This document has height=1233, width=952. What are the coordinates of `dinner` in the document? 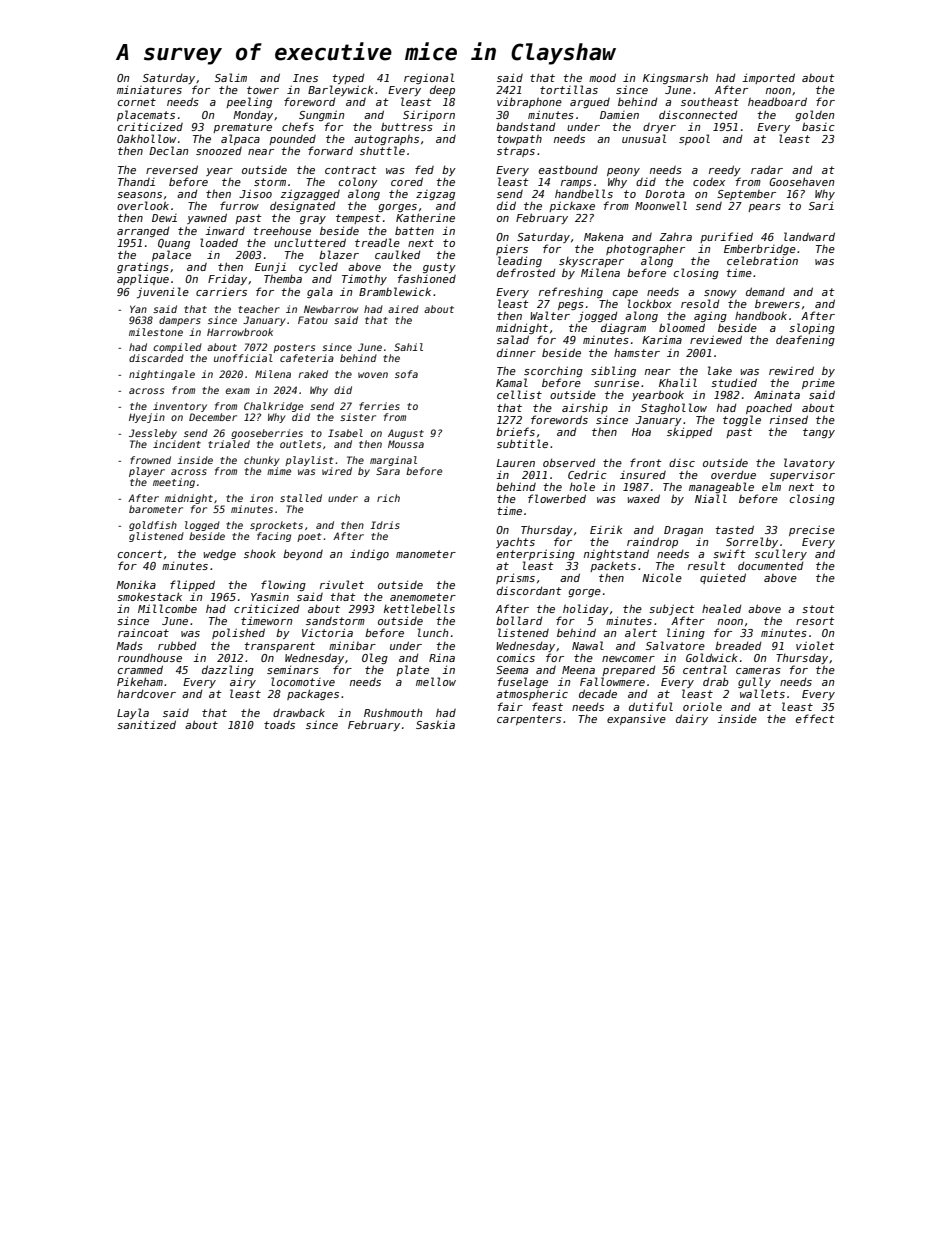 It's located at (516, 352).
